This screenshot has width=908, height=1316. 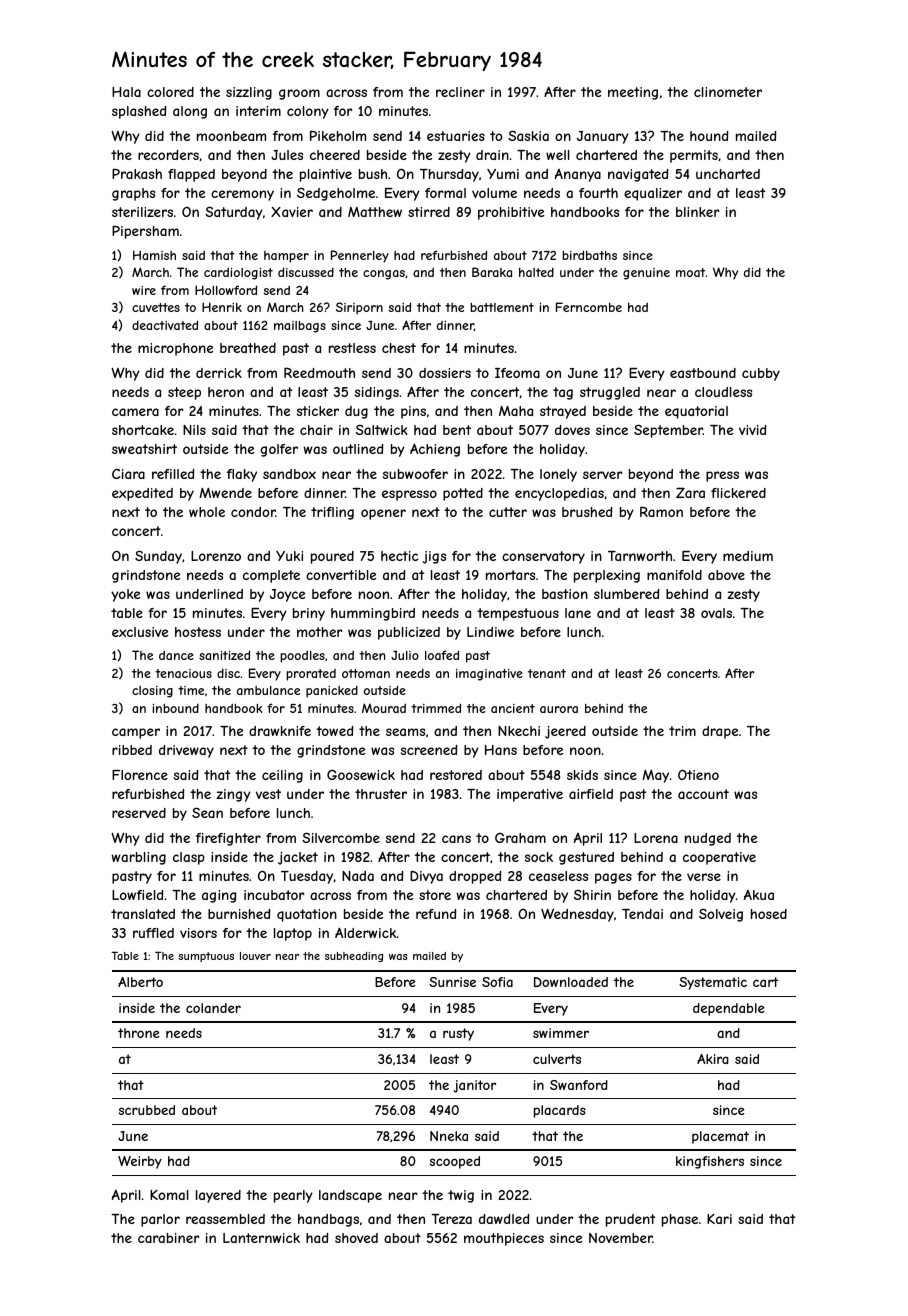 I want to click on wire, so click(x=144, y=290).
